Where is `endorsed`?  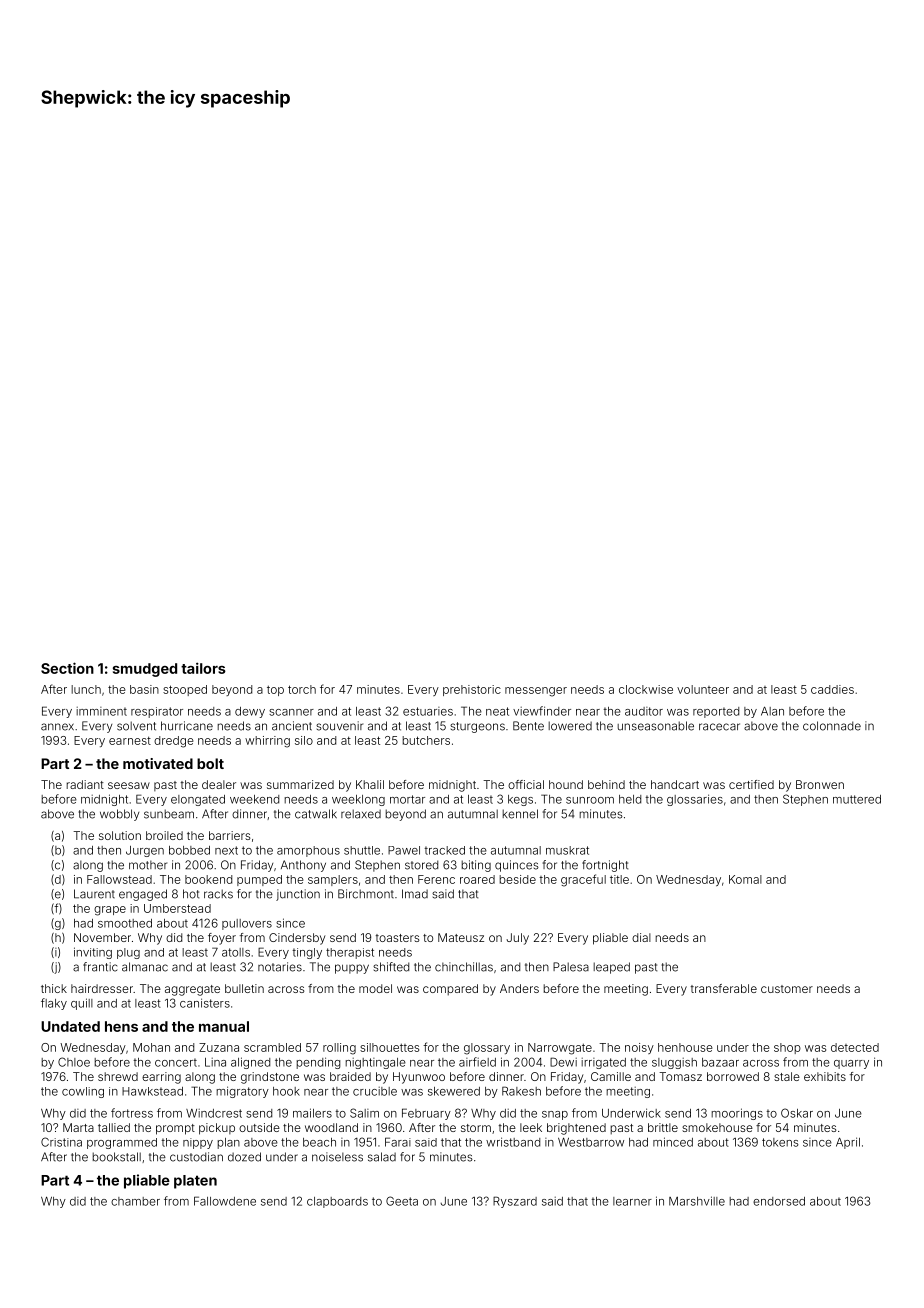
endorsed is located at coordinates (779, 1201).
